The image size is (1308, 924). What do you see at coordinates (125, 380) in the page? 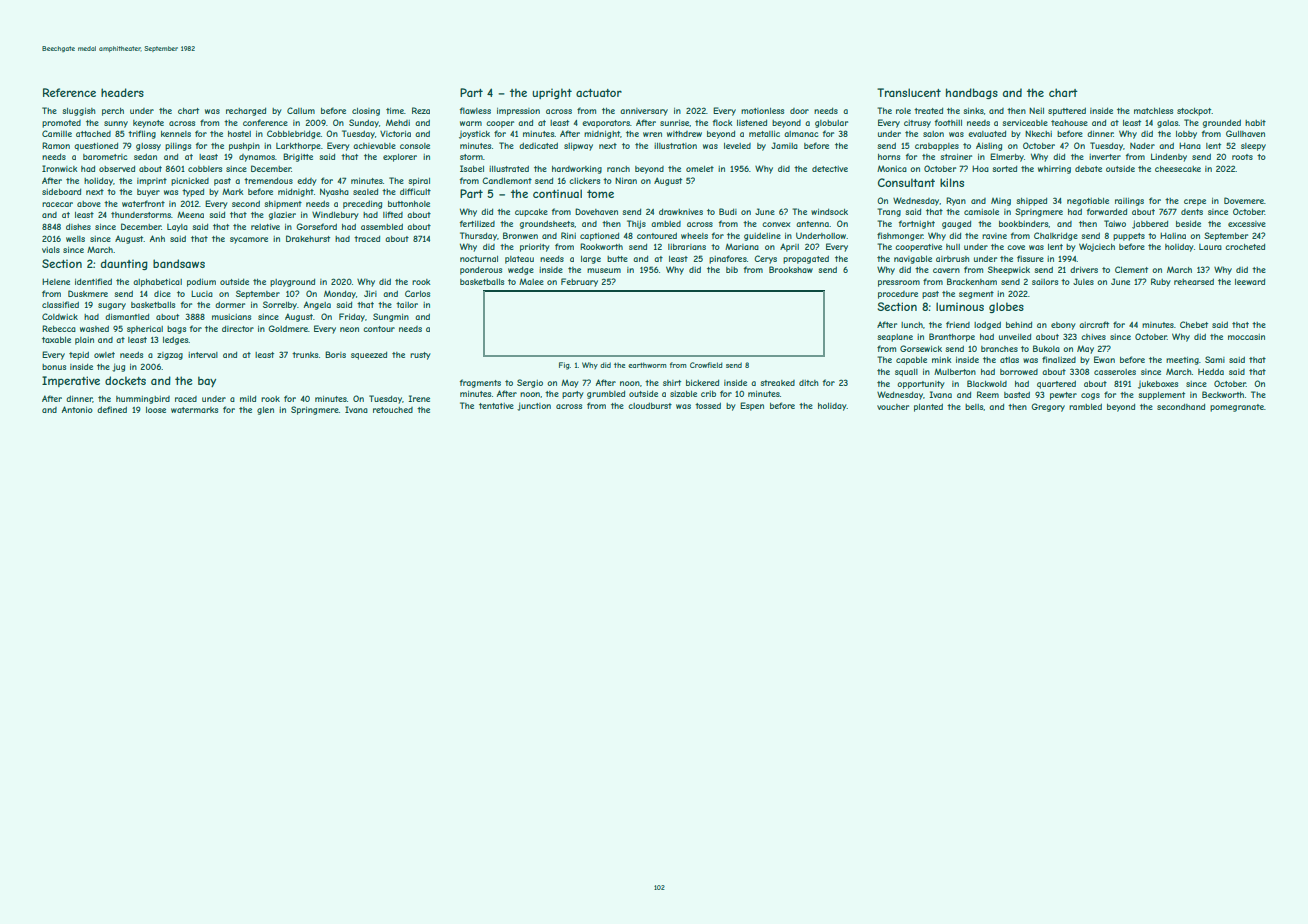
I see `dockets` at bounding box center [125, 380].
